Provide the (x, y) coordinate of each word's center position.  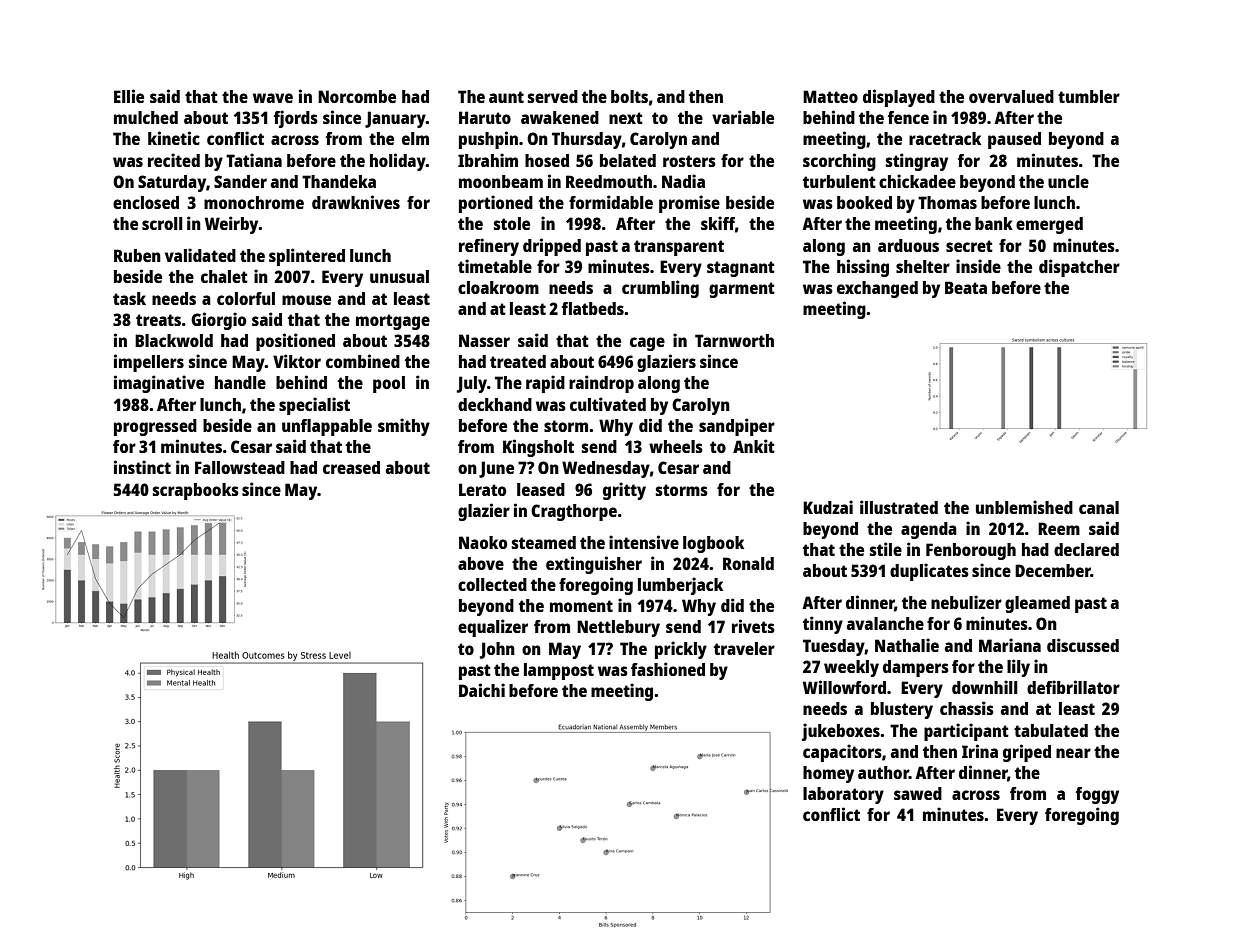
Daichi (482, 690)
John (497, 650)
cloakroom (498, 287)
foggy (1097, 795)
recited (174, 160)
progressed (155, 427)
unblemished (1024, 507)
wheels (676, 446)
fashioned (668, 669)
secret (969, 246)
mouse (306, 300)
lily (1018, 668)
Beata (966, 287)
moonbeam (501, 181)
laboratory (843, 795)
